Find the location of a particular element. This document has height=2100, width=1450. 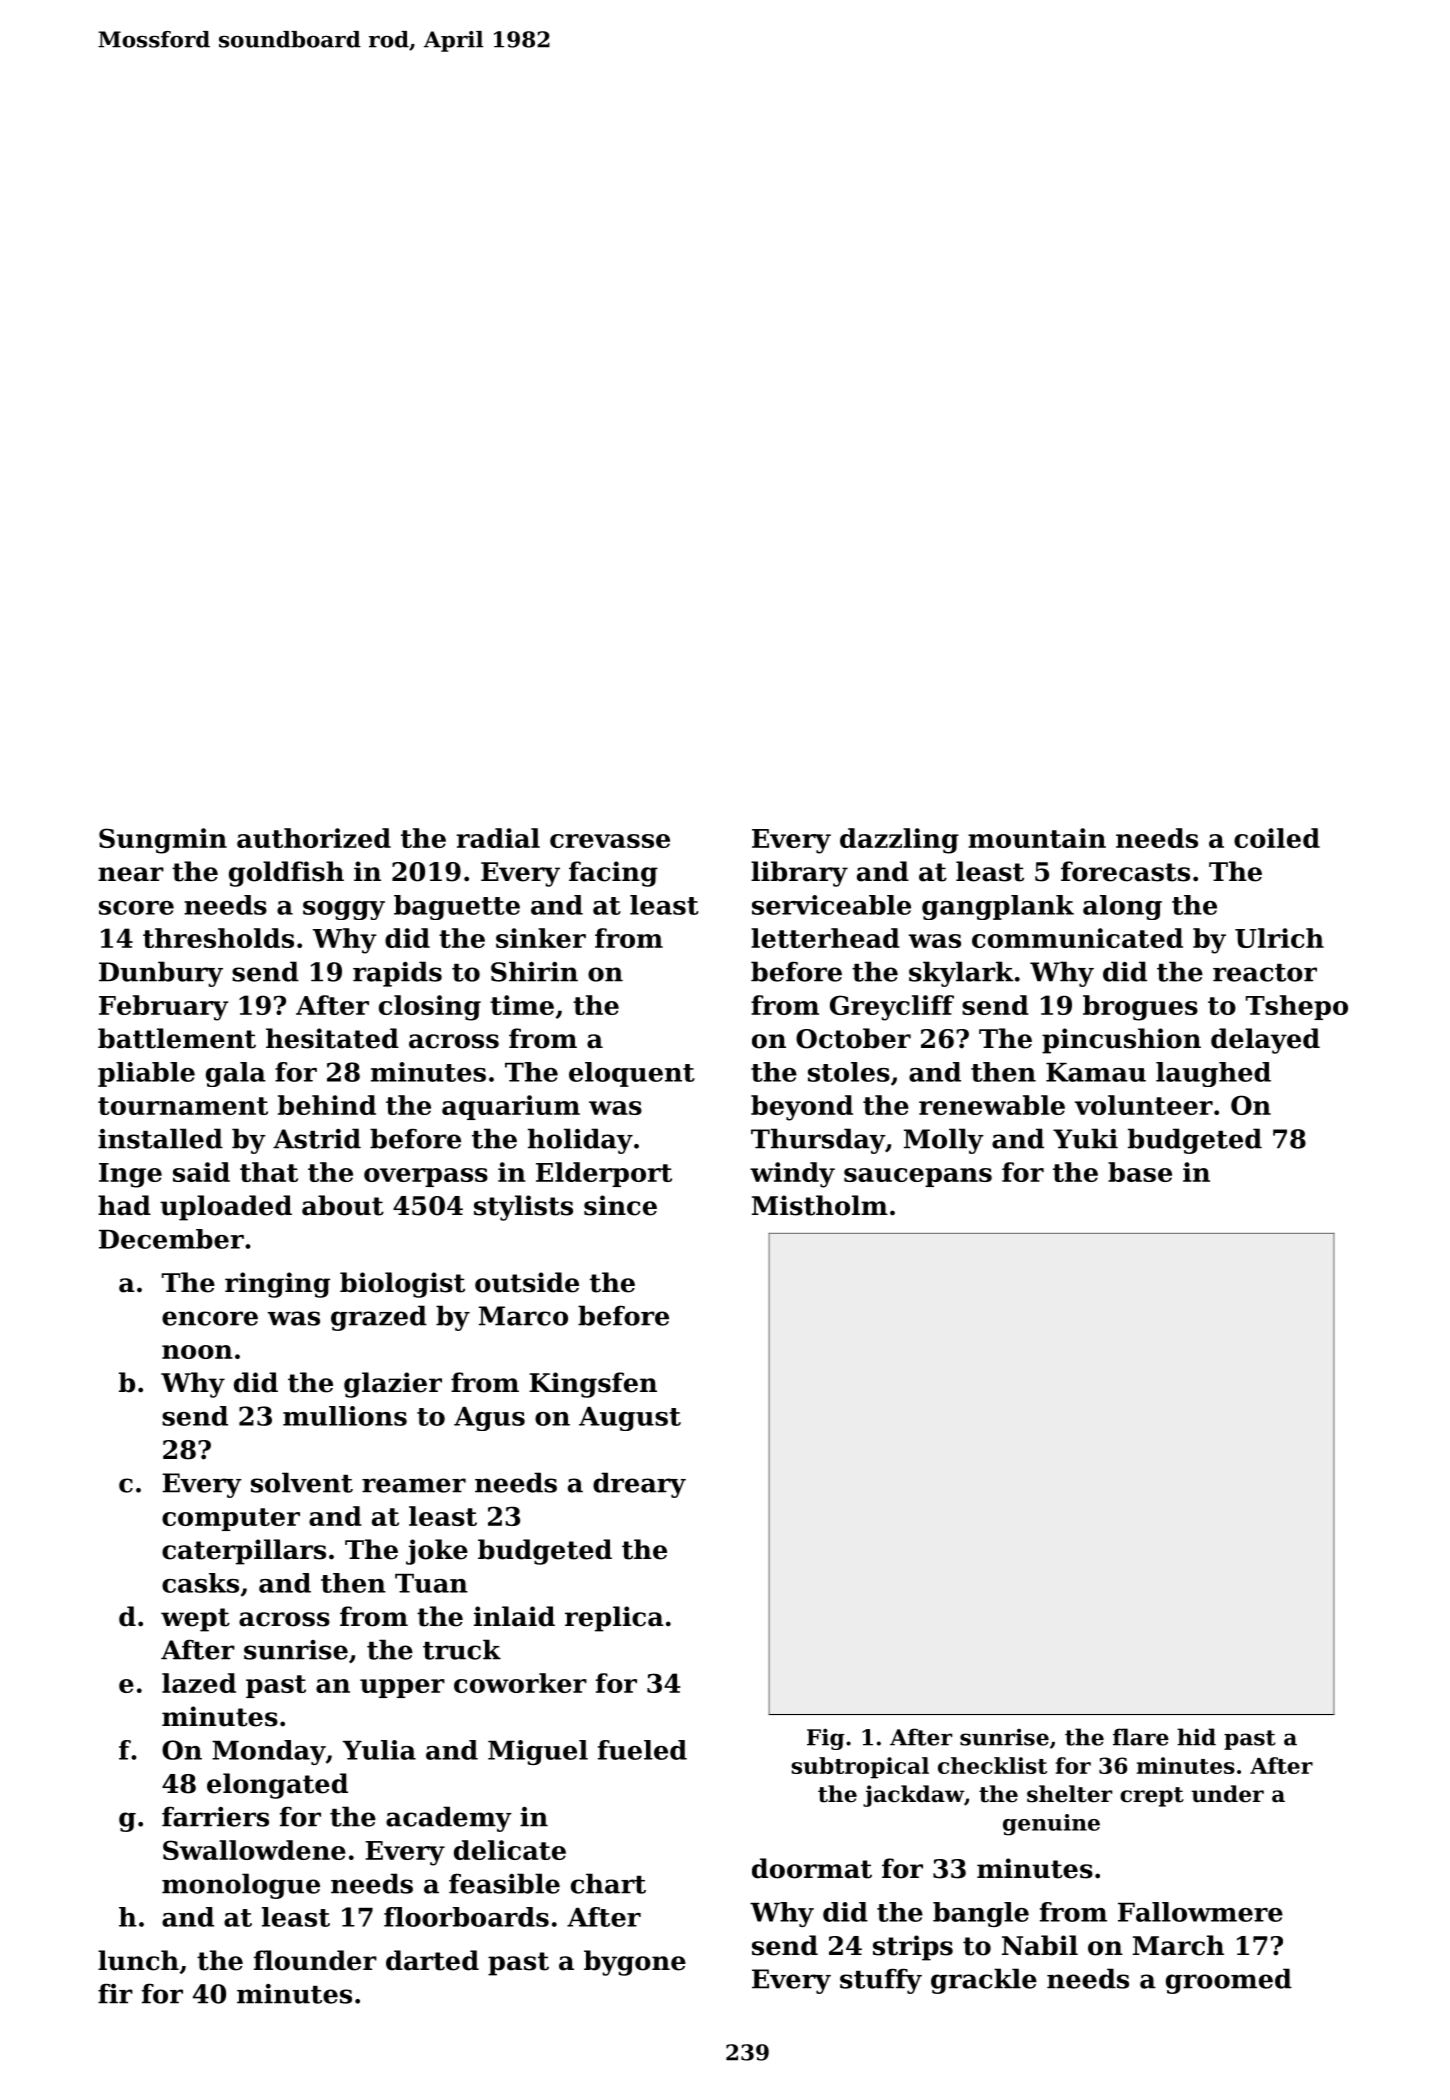

Sungmin is located at coordinates (163, 841).
